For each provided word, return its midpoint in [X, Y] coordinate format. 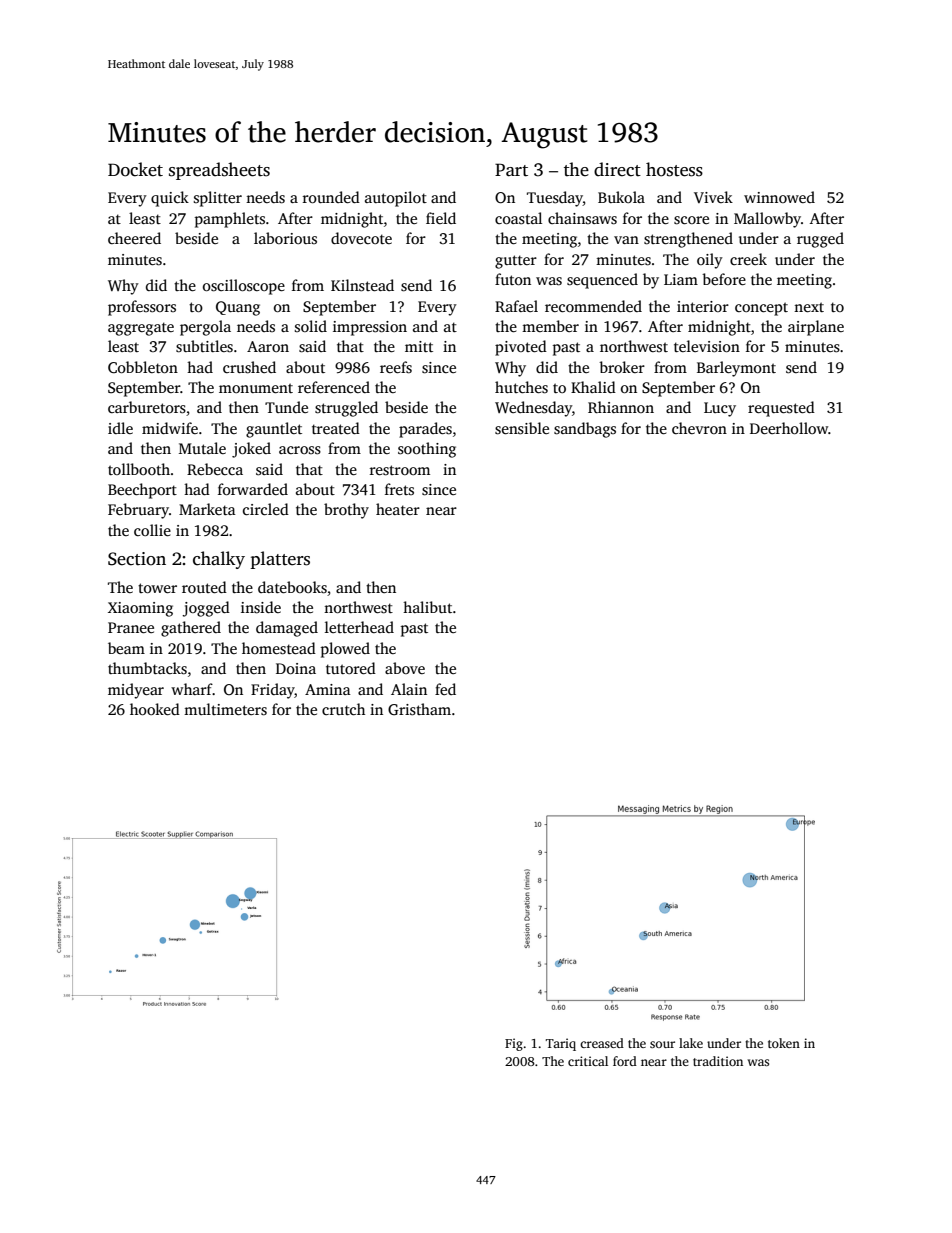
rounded [331, 197]
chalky [219, 560]
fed [445, 689]
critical [588, 1061]
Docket [135, 169]
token [784, 1043]
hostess [674, 169]
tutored [351, 668]
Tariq [561, 1044]
